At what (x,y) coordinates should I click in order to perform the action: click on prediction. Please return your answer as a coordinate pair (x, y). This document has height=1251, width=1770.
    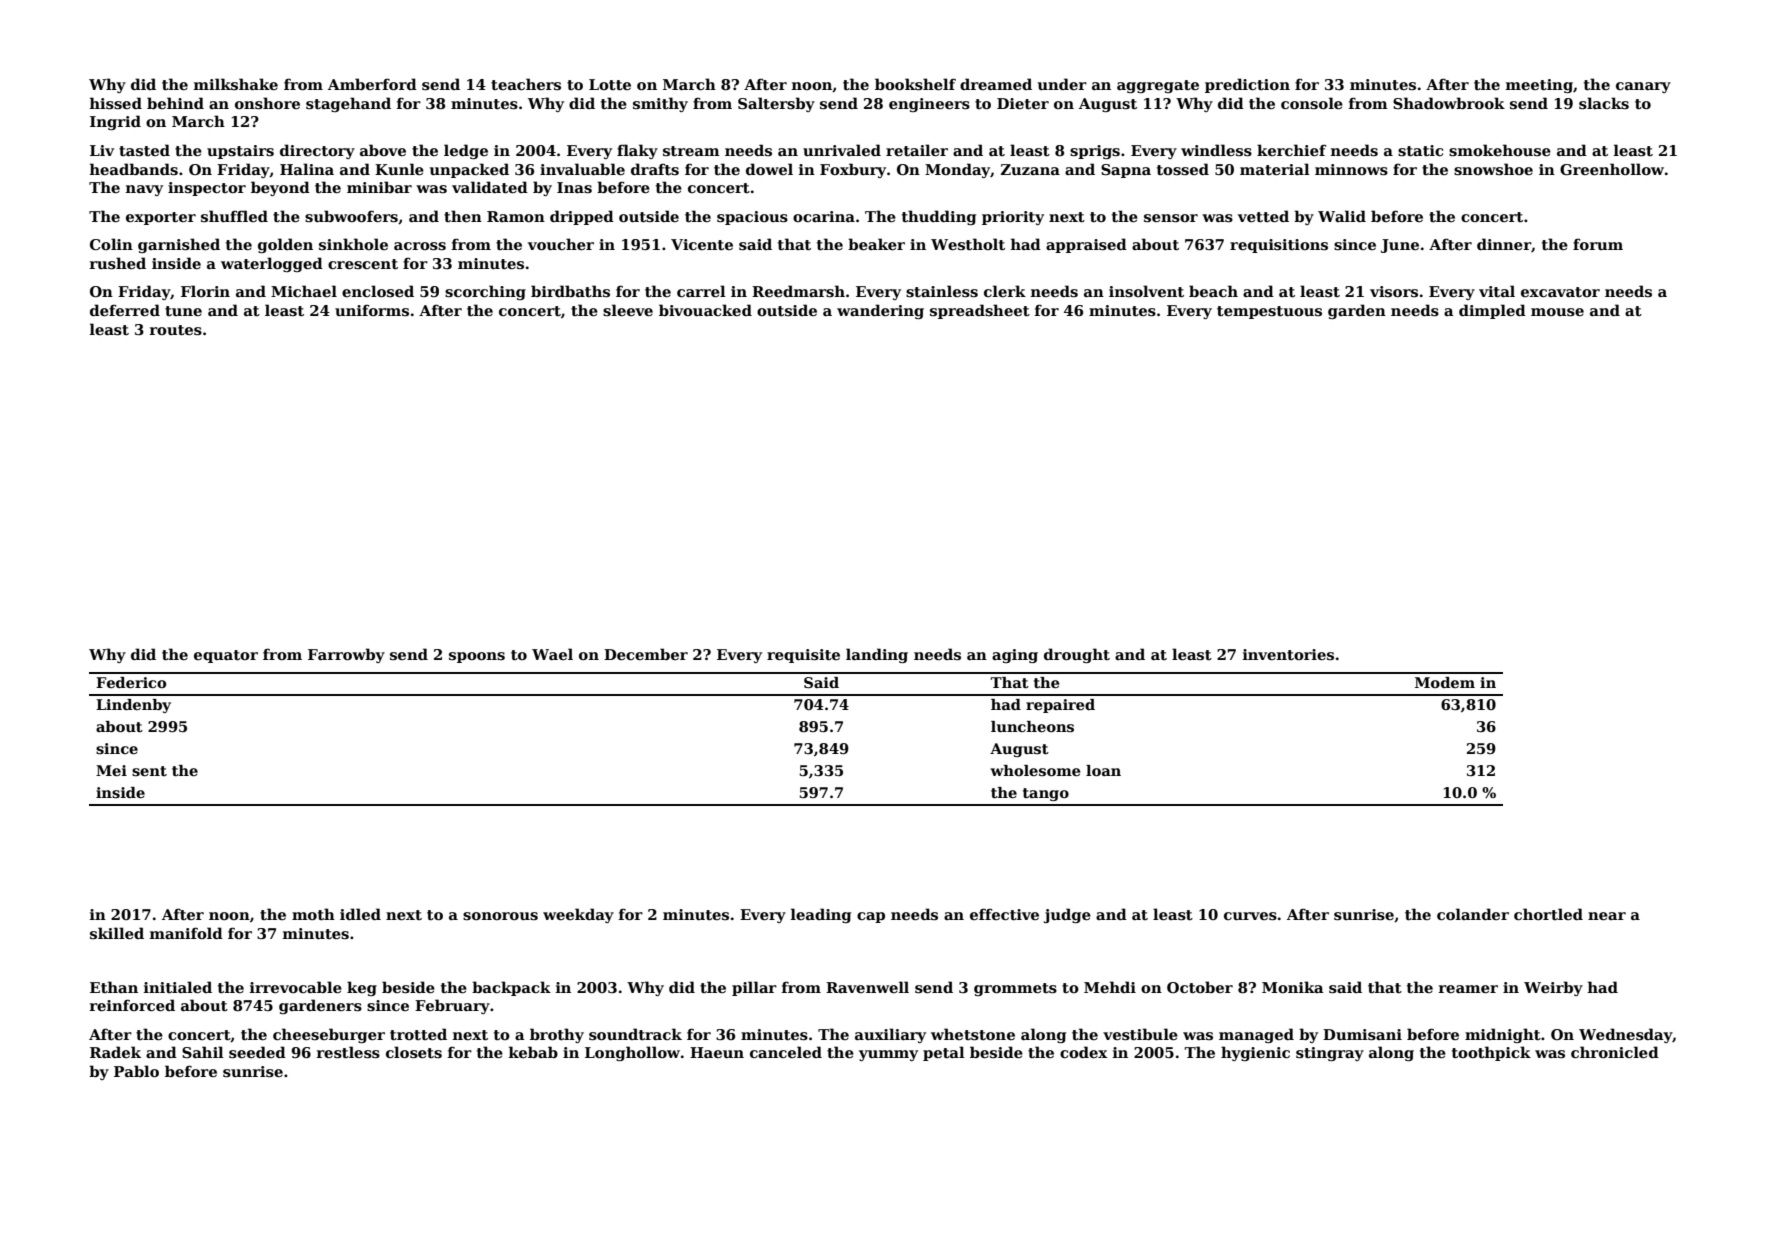
    Looking at the image, I should click on (1247, 85).
